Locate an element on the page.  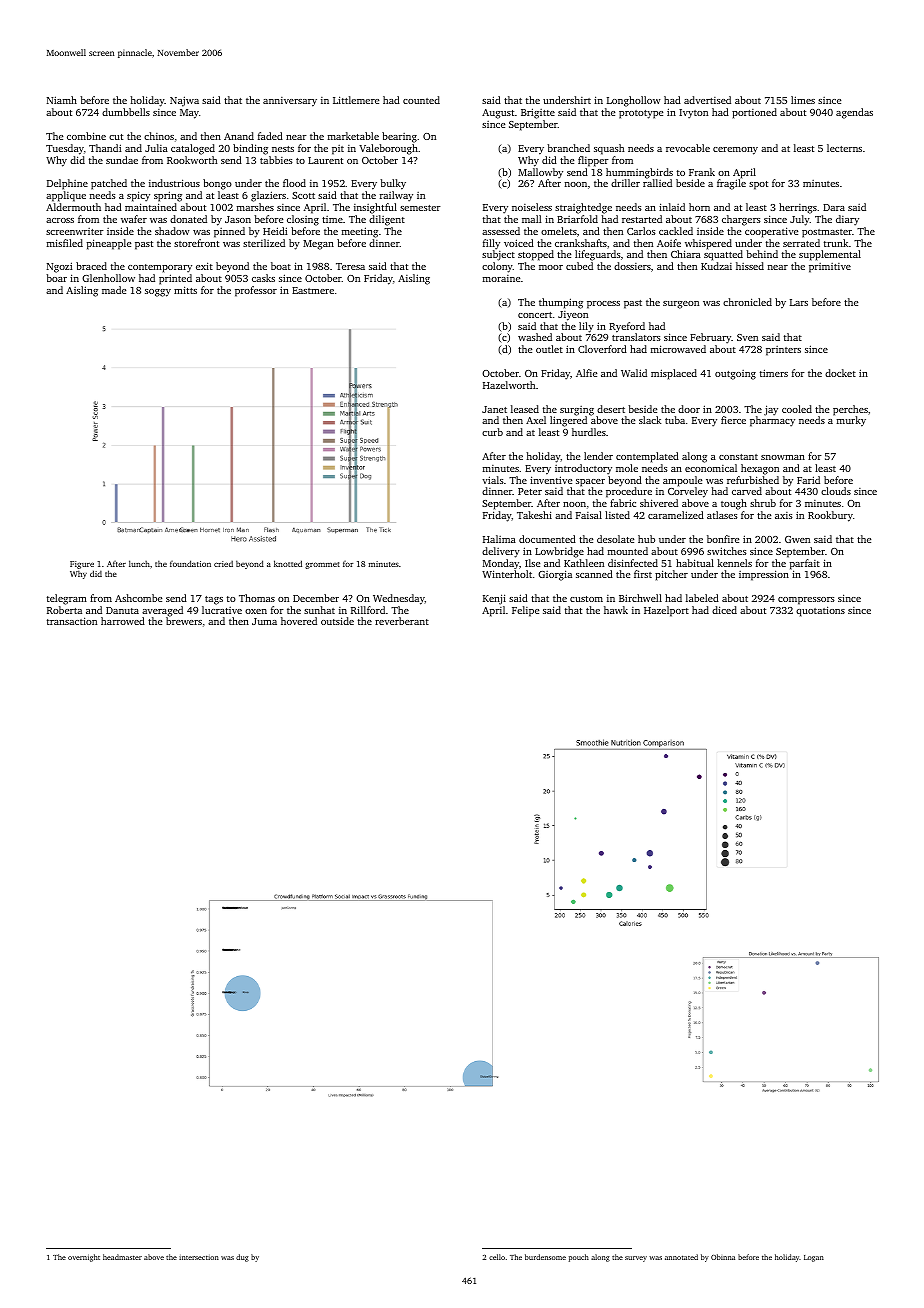
grommet is located at coordinates (322, 565).
